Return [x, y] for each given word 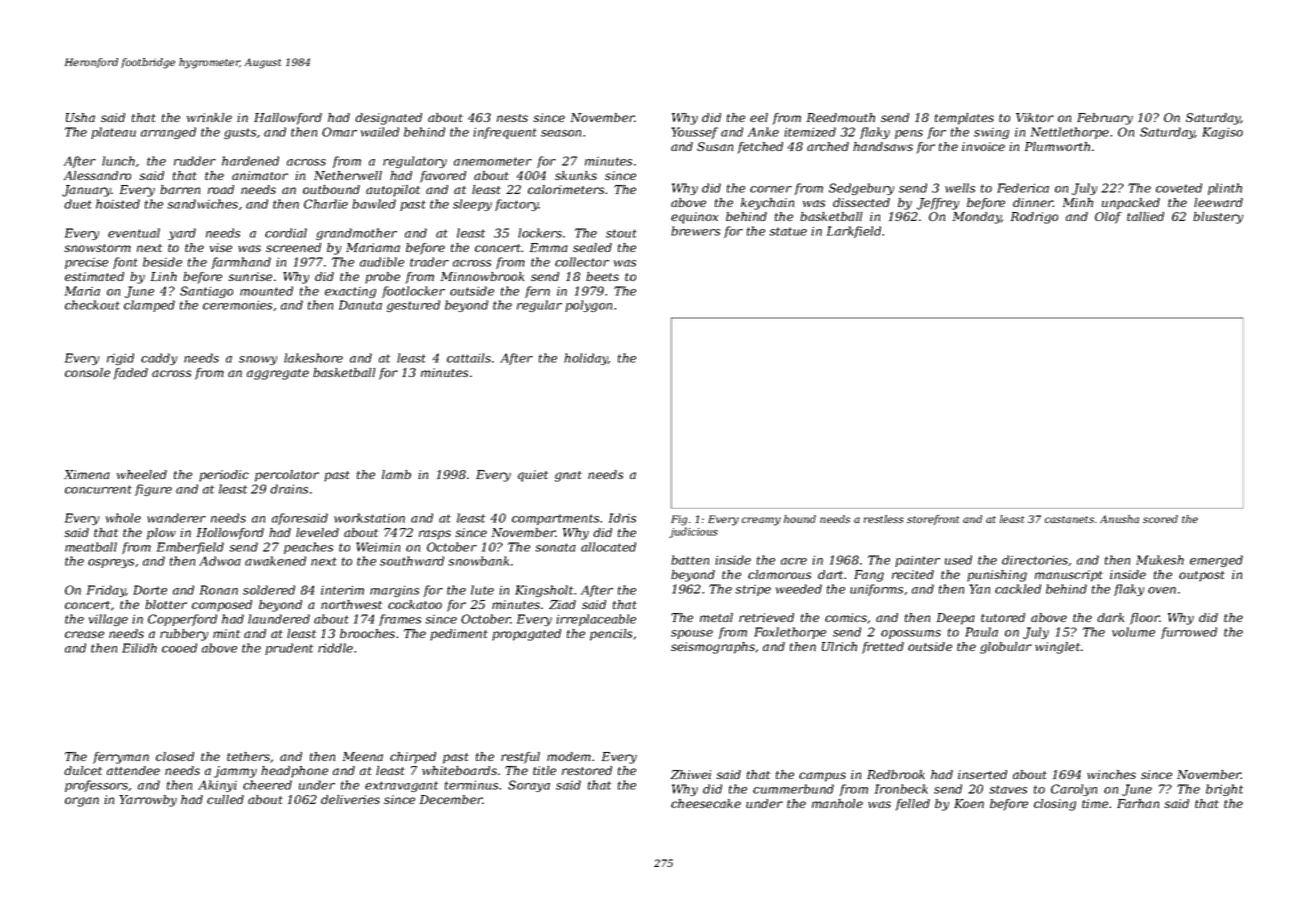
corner [771, 189]
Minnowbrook [482, 276]
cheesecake [706, 803]
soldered [269, 590]
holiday [586, 359]
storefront [933, 520]
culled [225, 799]
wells [960, 188]
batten [690, 560]
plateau [113, 133]
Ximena [87, 474]
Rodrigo [1034, 218]
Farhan [1138, 803]
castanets [1069, 519]
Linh [164, 276]
